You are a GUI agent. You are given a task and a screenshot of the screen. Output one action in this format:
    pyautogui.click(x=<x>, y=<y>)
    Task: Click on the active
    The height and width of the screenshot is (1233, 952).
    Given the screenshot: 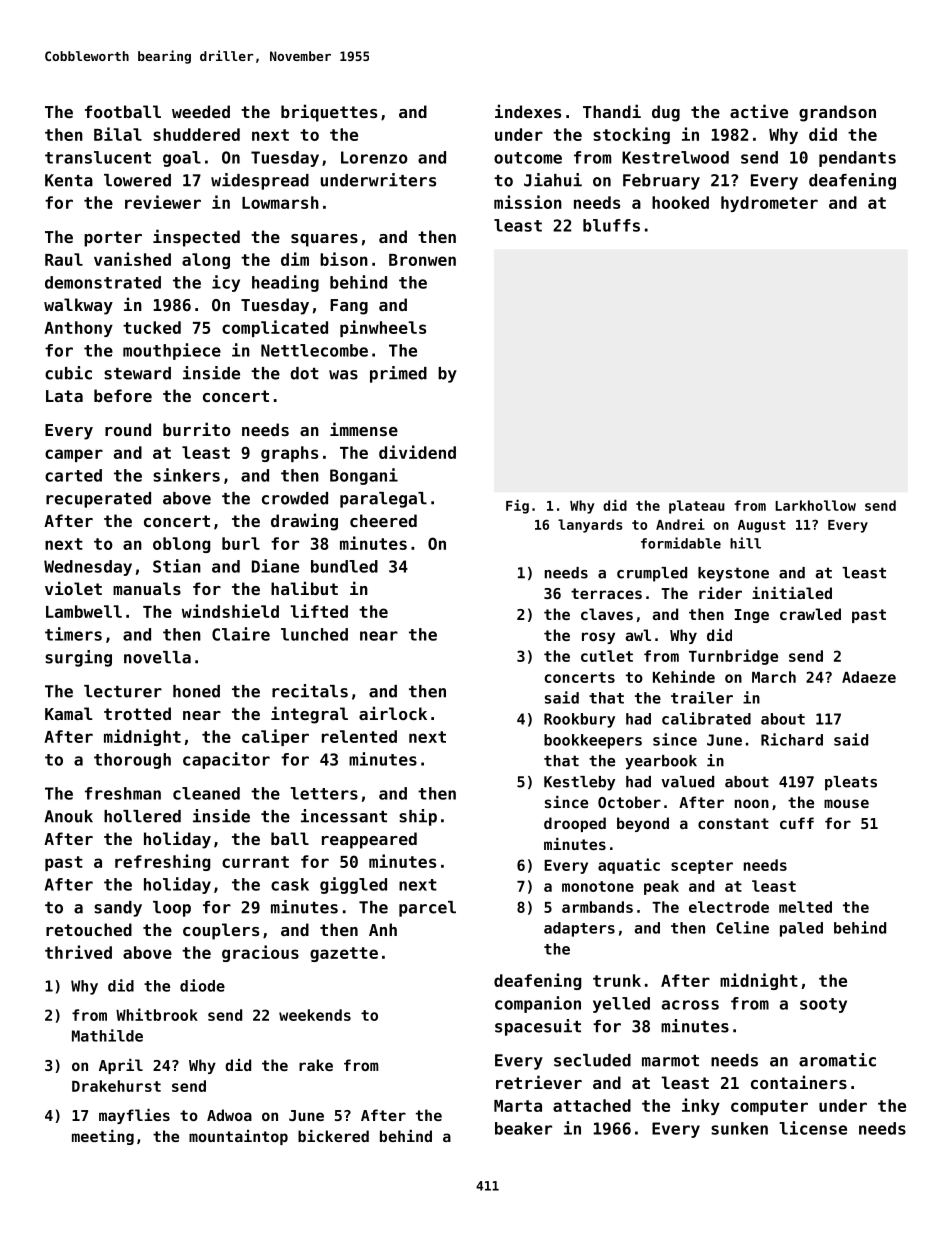 What is the action you would take?
    pyautogui.click(x=759, y=111)
